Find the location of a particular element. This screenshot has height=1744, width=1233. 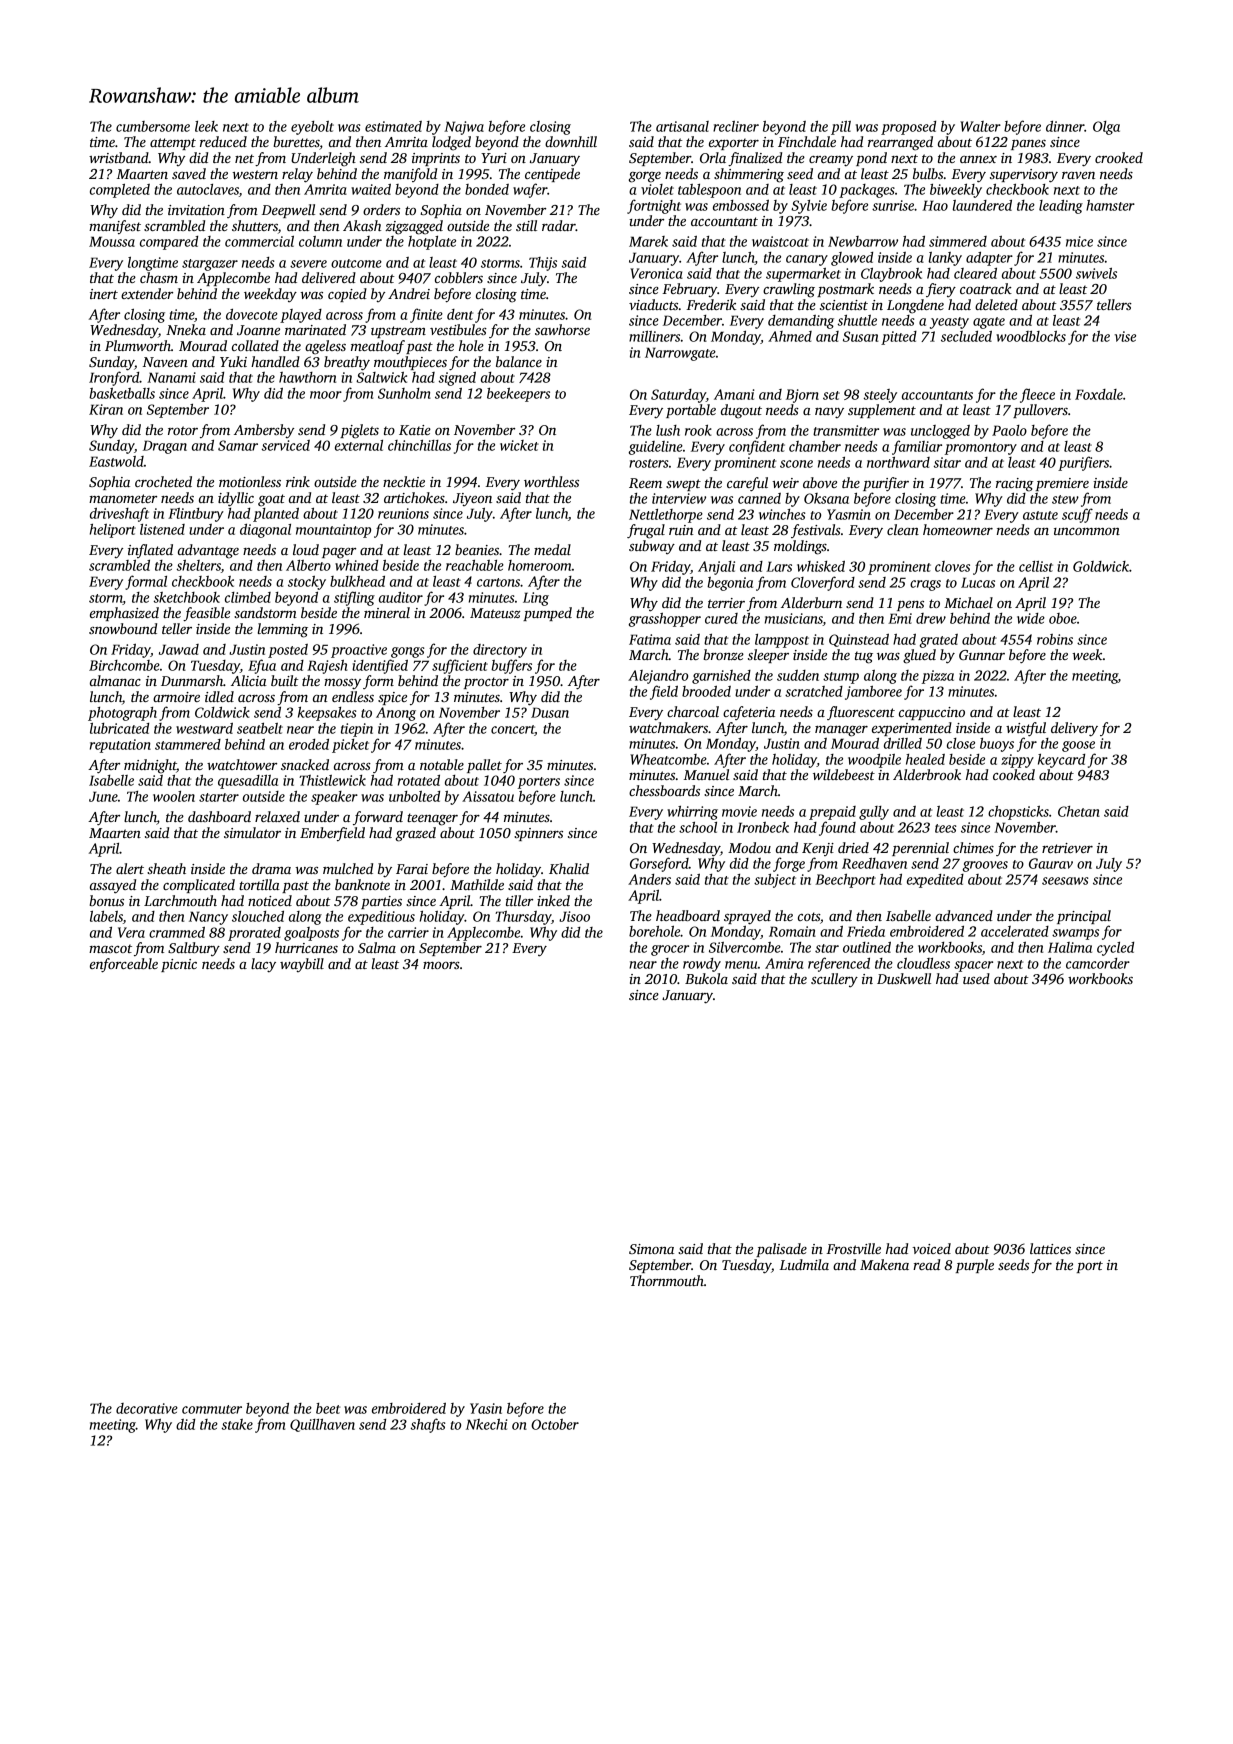

picnic is located at coordinates (179, 965).
